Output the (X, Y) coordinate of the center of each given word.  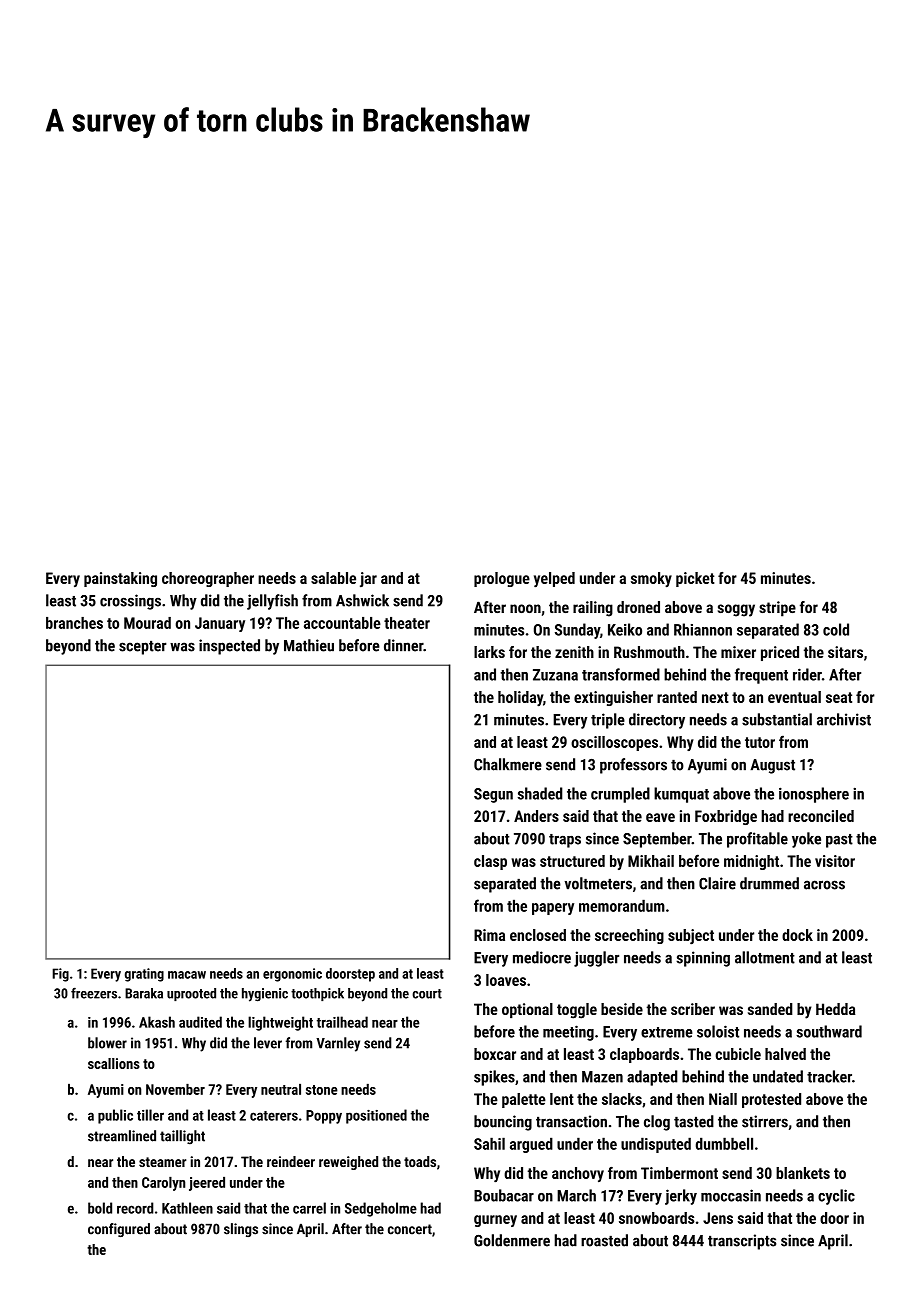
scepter (143, 648)
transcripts (742, 1242)
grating (144, 975)
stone (322, 1090)
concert (410, 1229)
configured (119, 1230)
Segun (493, 795)
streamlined (122, 1136)
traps (565, 841)
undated (778, 1076)
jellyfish (272, 602)
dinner (403, 645)
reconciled (821, 816)
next (715, 697)
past (839, 841)
